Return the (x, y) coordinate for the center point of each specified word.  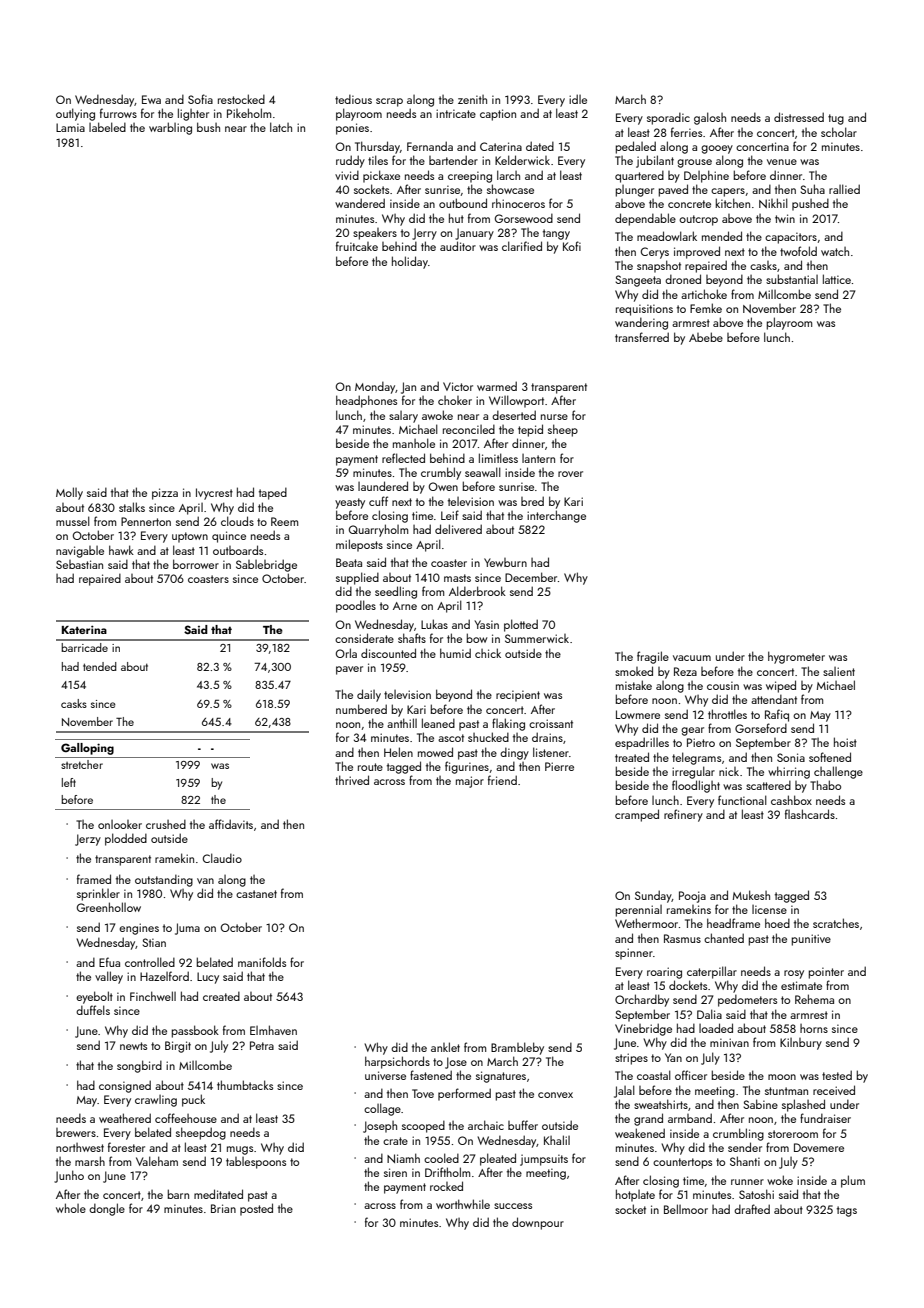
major (470, 782)
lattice (837, 279)
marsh (90, 1161)
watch (835, 251)
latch (281, 127)
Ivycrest (214, 494)
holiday (410, 262)
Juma (187, 929)
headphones (366, 401)
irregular (693, 772)
